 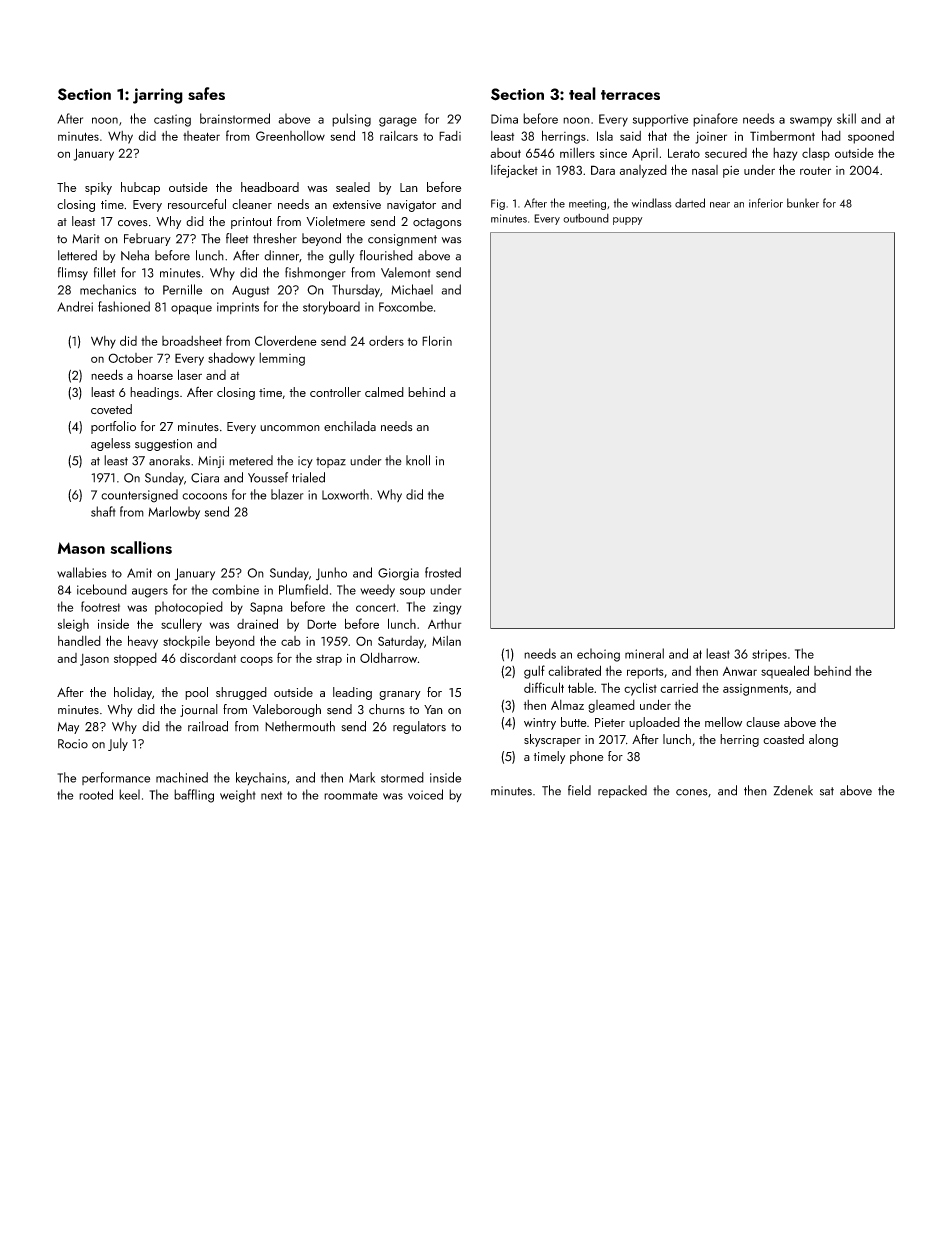 What do you see at coordinates (271, 795) in the image?
I see `next` at bounding box center [271, 795].
